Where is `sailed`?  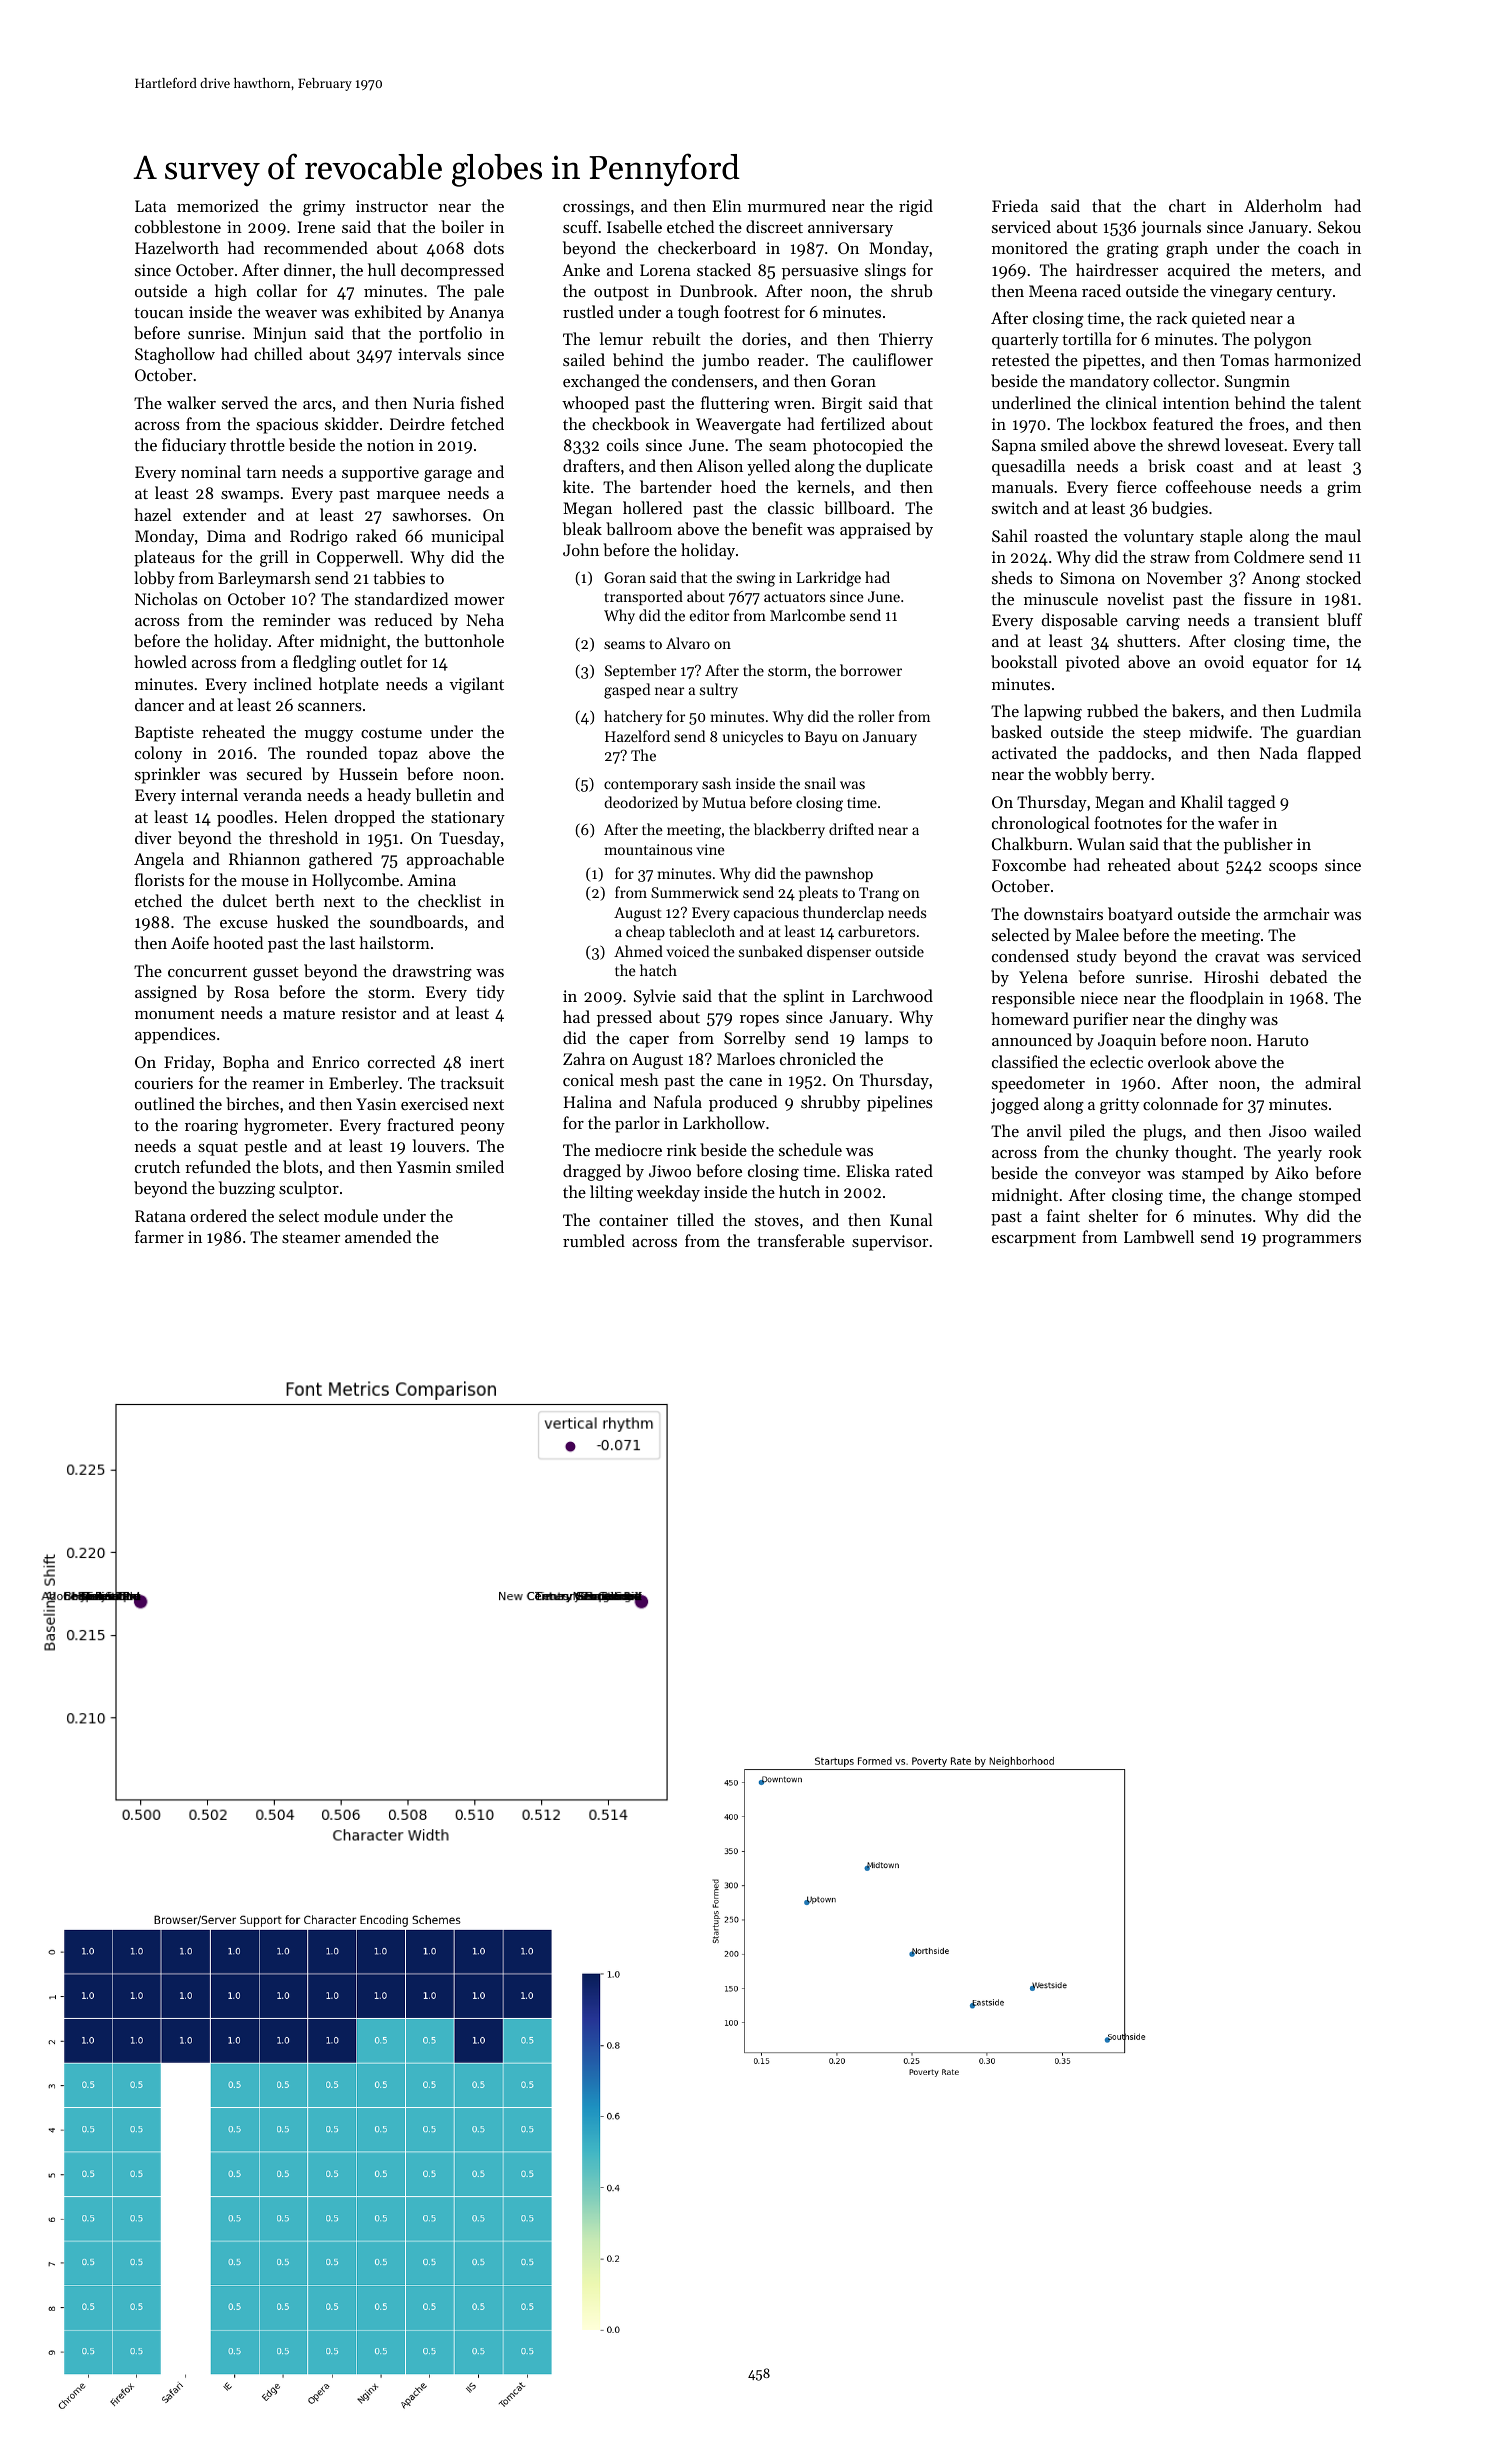 sailed is located at coordinates (584, 359).
